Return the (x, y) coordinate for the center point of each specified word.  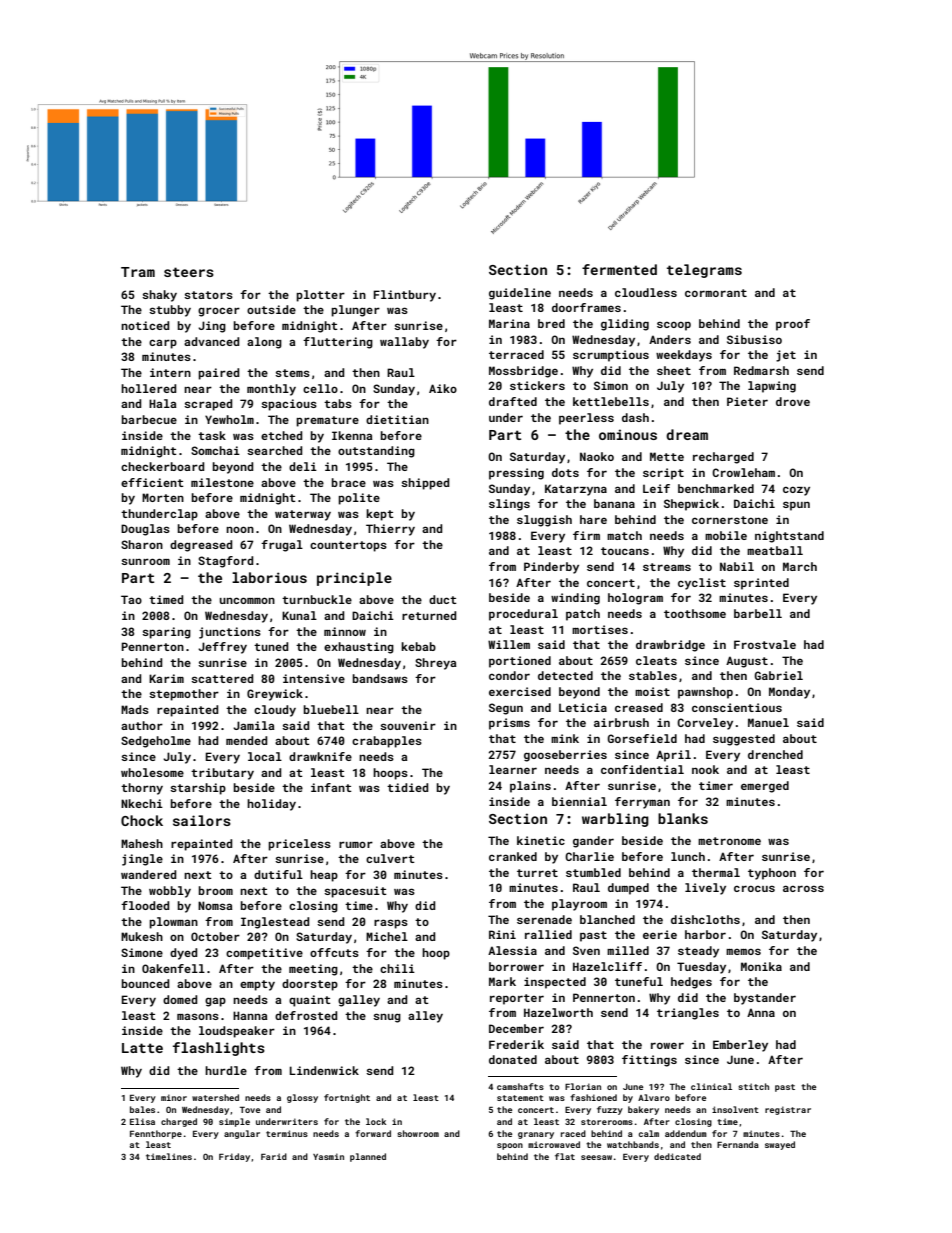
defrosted (306, 1015)
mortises (600, 629)
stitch (753, 1086)
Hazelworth (558, 1012)
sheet (674, 370)
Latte (142, 1048)
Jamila (253, 725)
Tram (138, 272)
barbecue (149, 419)
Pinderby (551, 568)
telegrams (704, 271)
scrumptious (611, 356)
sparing (166, 633)
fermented (619, 269)
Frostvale (765, 644)
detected (565, 675)
